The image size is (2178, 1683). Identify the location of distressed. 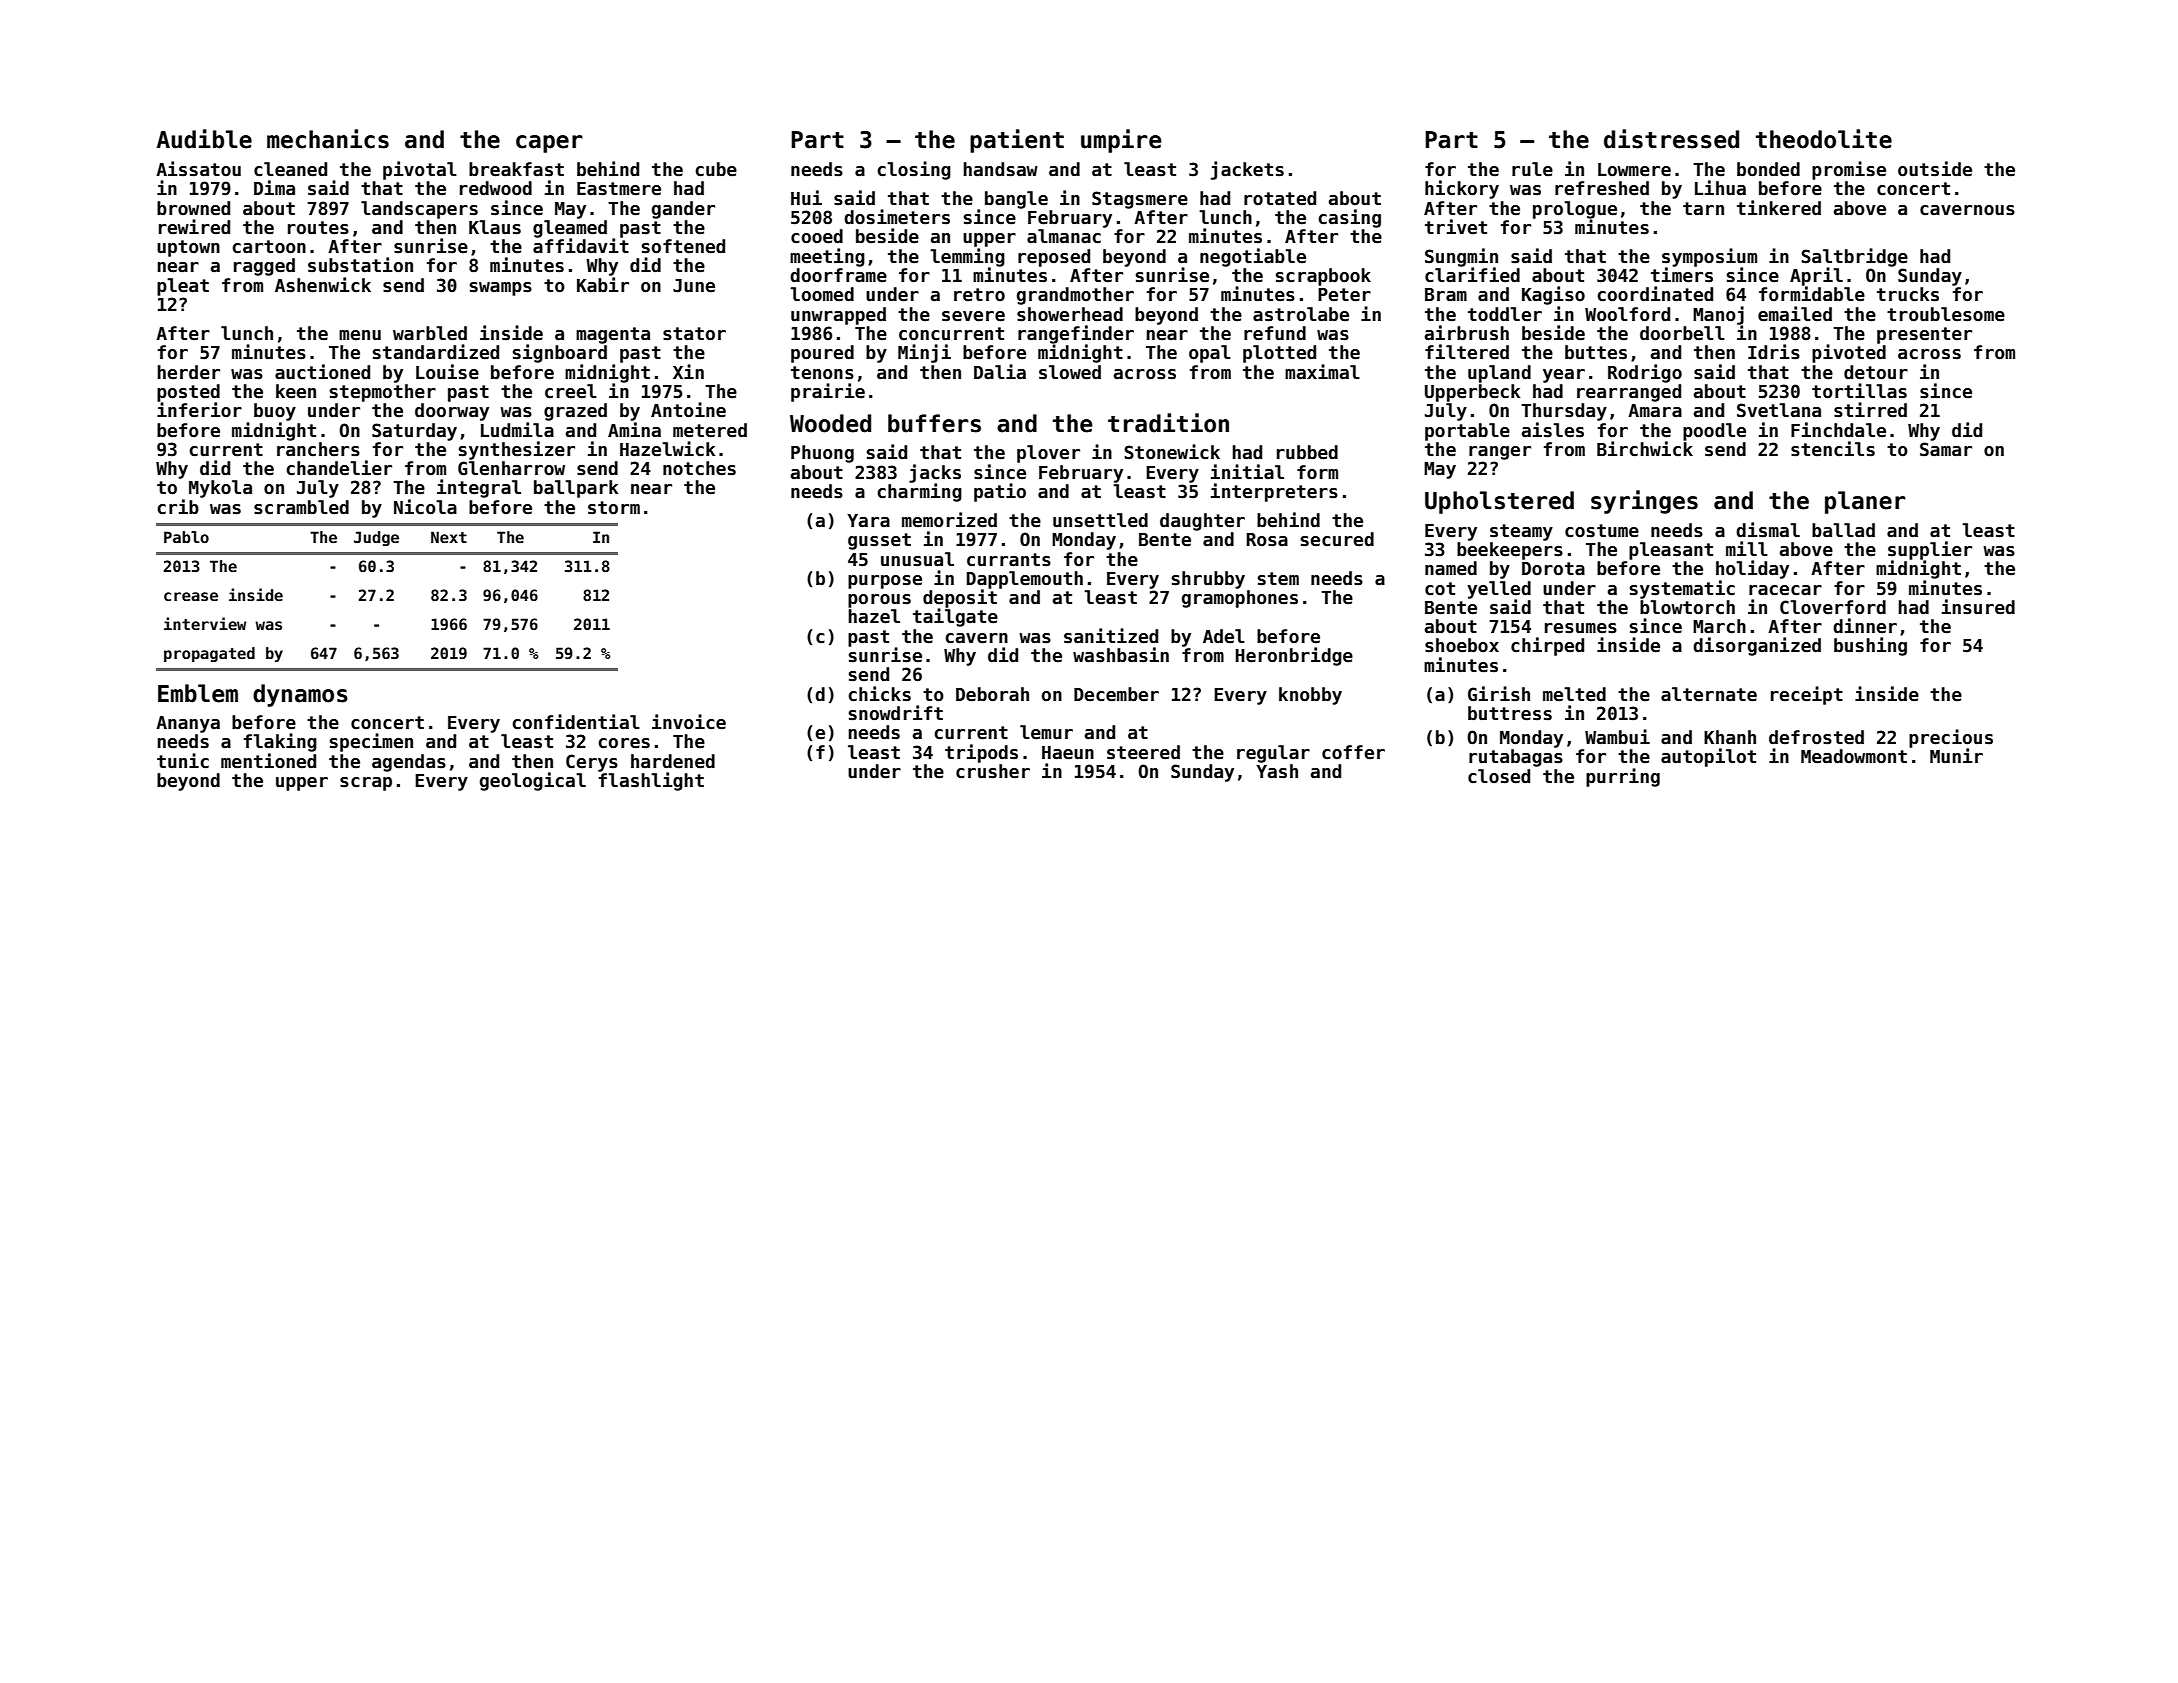
(1671, 139).
